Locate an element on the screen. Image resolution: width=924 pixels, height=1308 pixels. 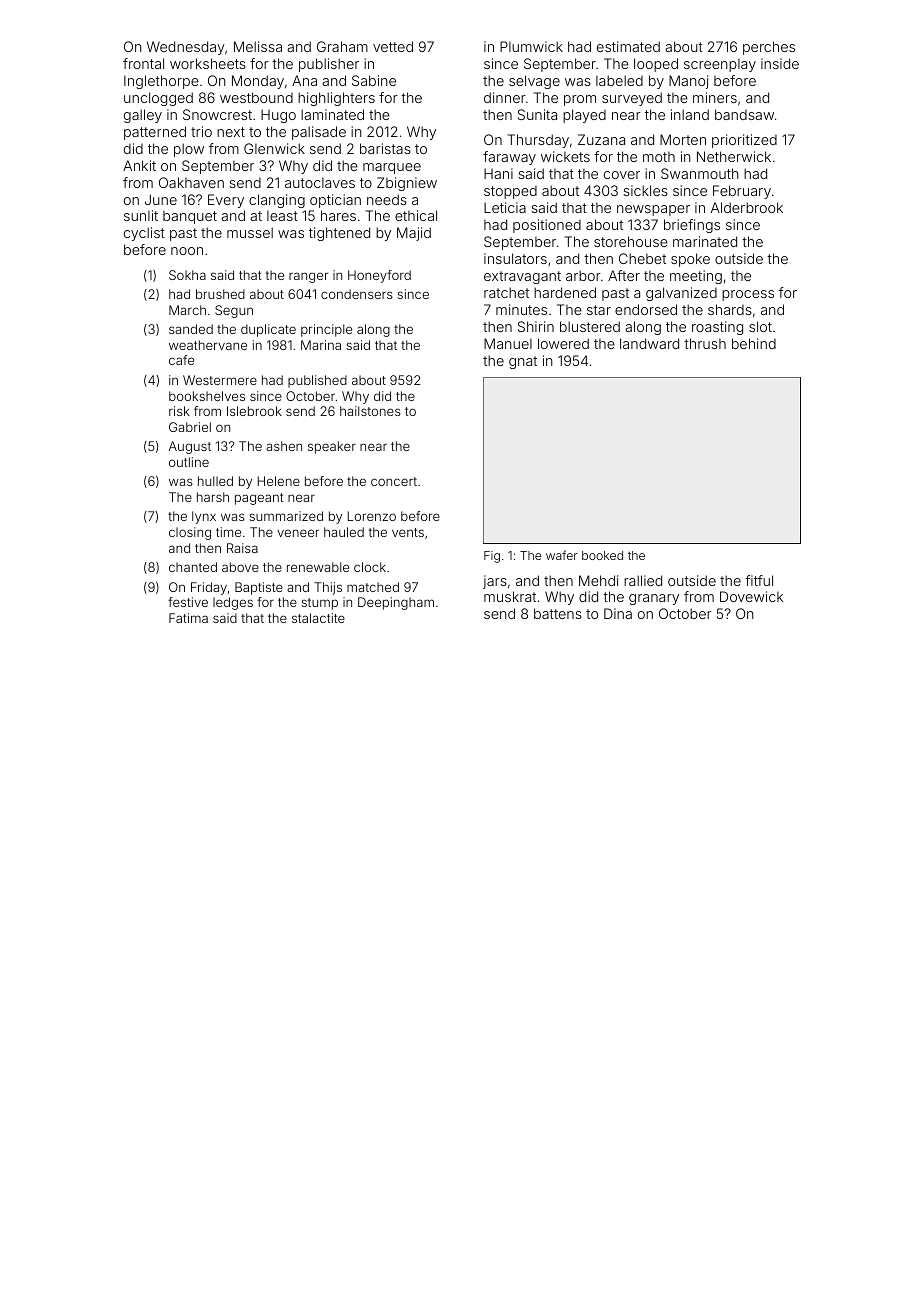
Deepingham is located at coordinates (396, 603).
